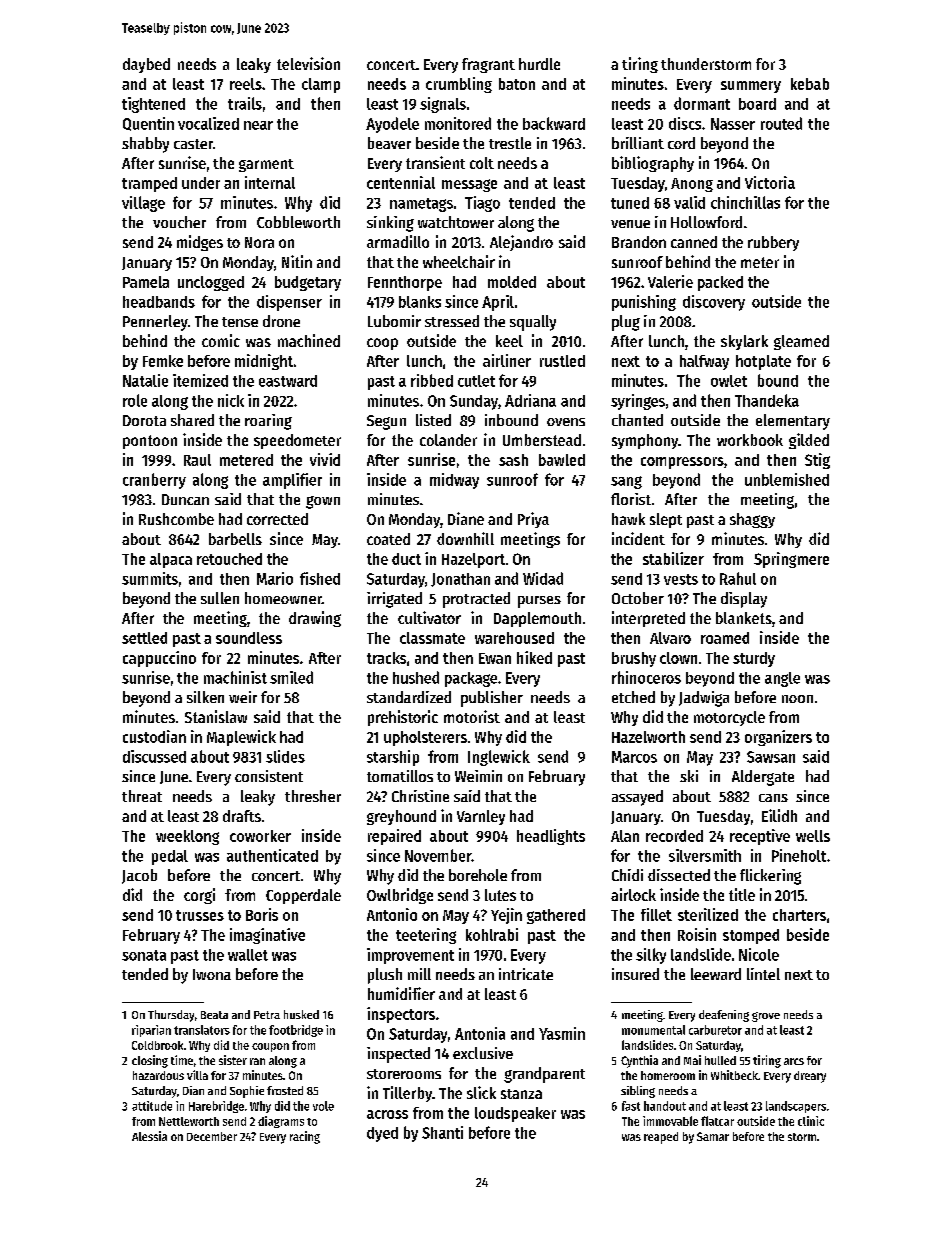 The width and height of the screenshot is (952, 1233). What do you see at coordinates (492, 699) in the screenshot?
I see `publisher` at bounding box center [492, 699].
